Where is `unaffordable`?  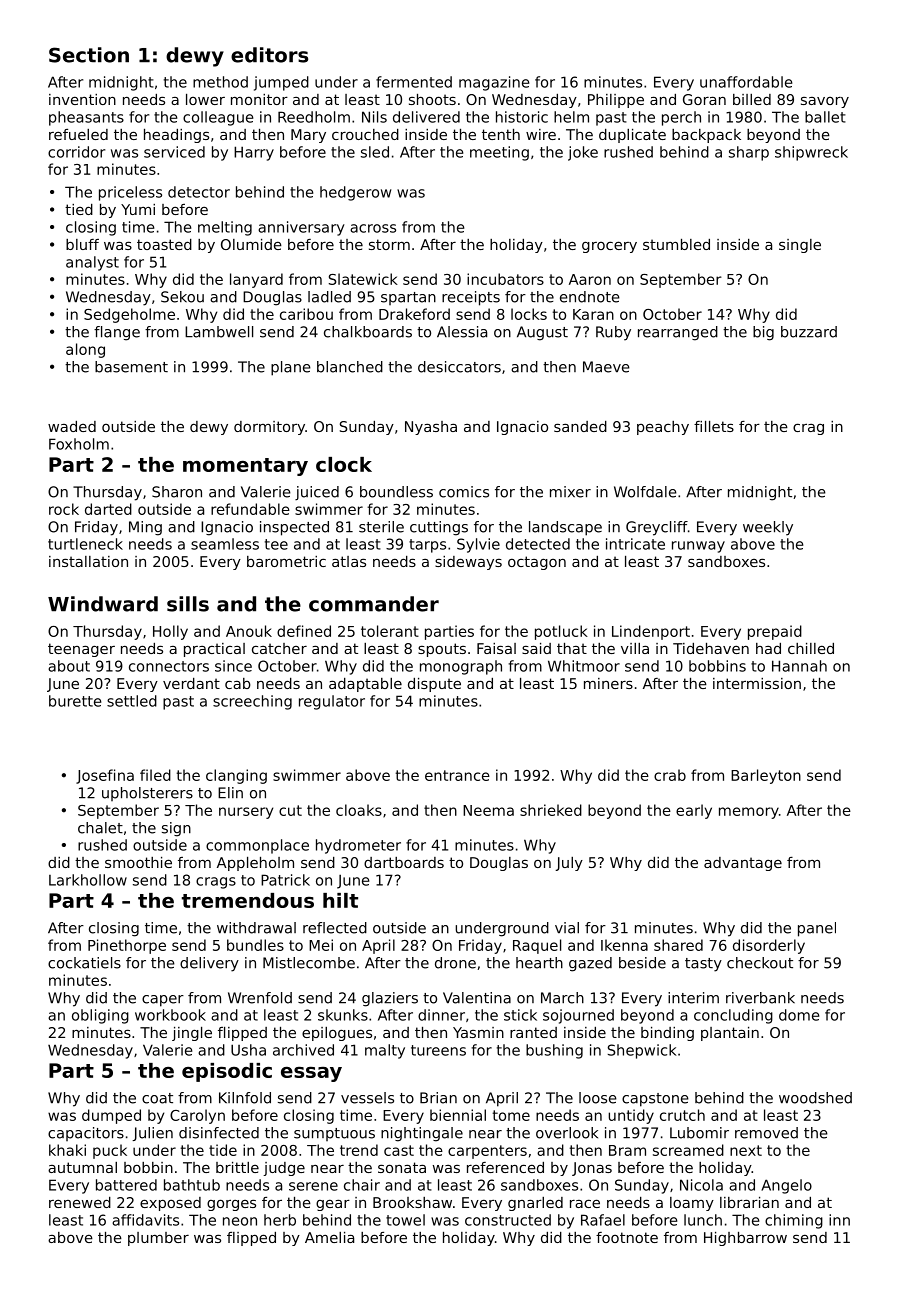
unaffordable is located at coordinates (746, 82).
